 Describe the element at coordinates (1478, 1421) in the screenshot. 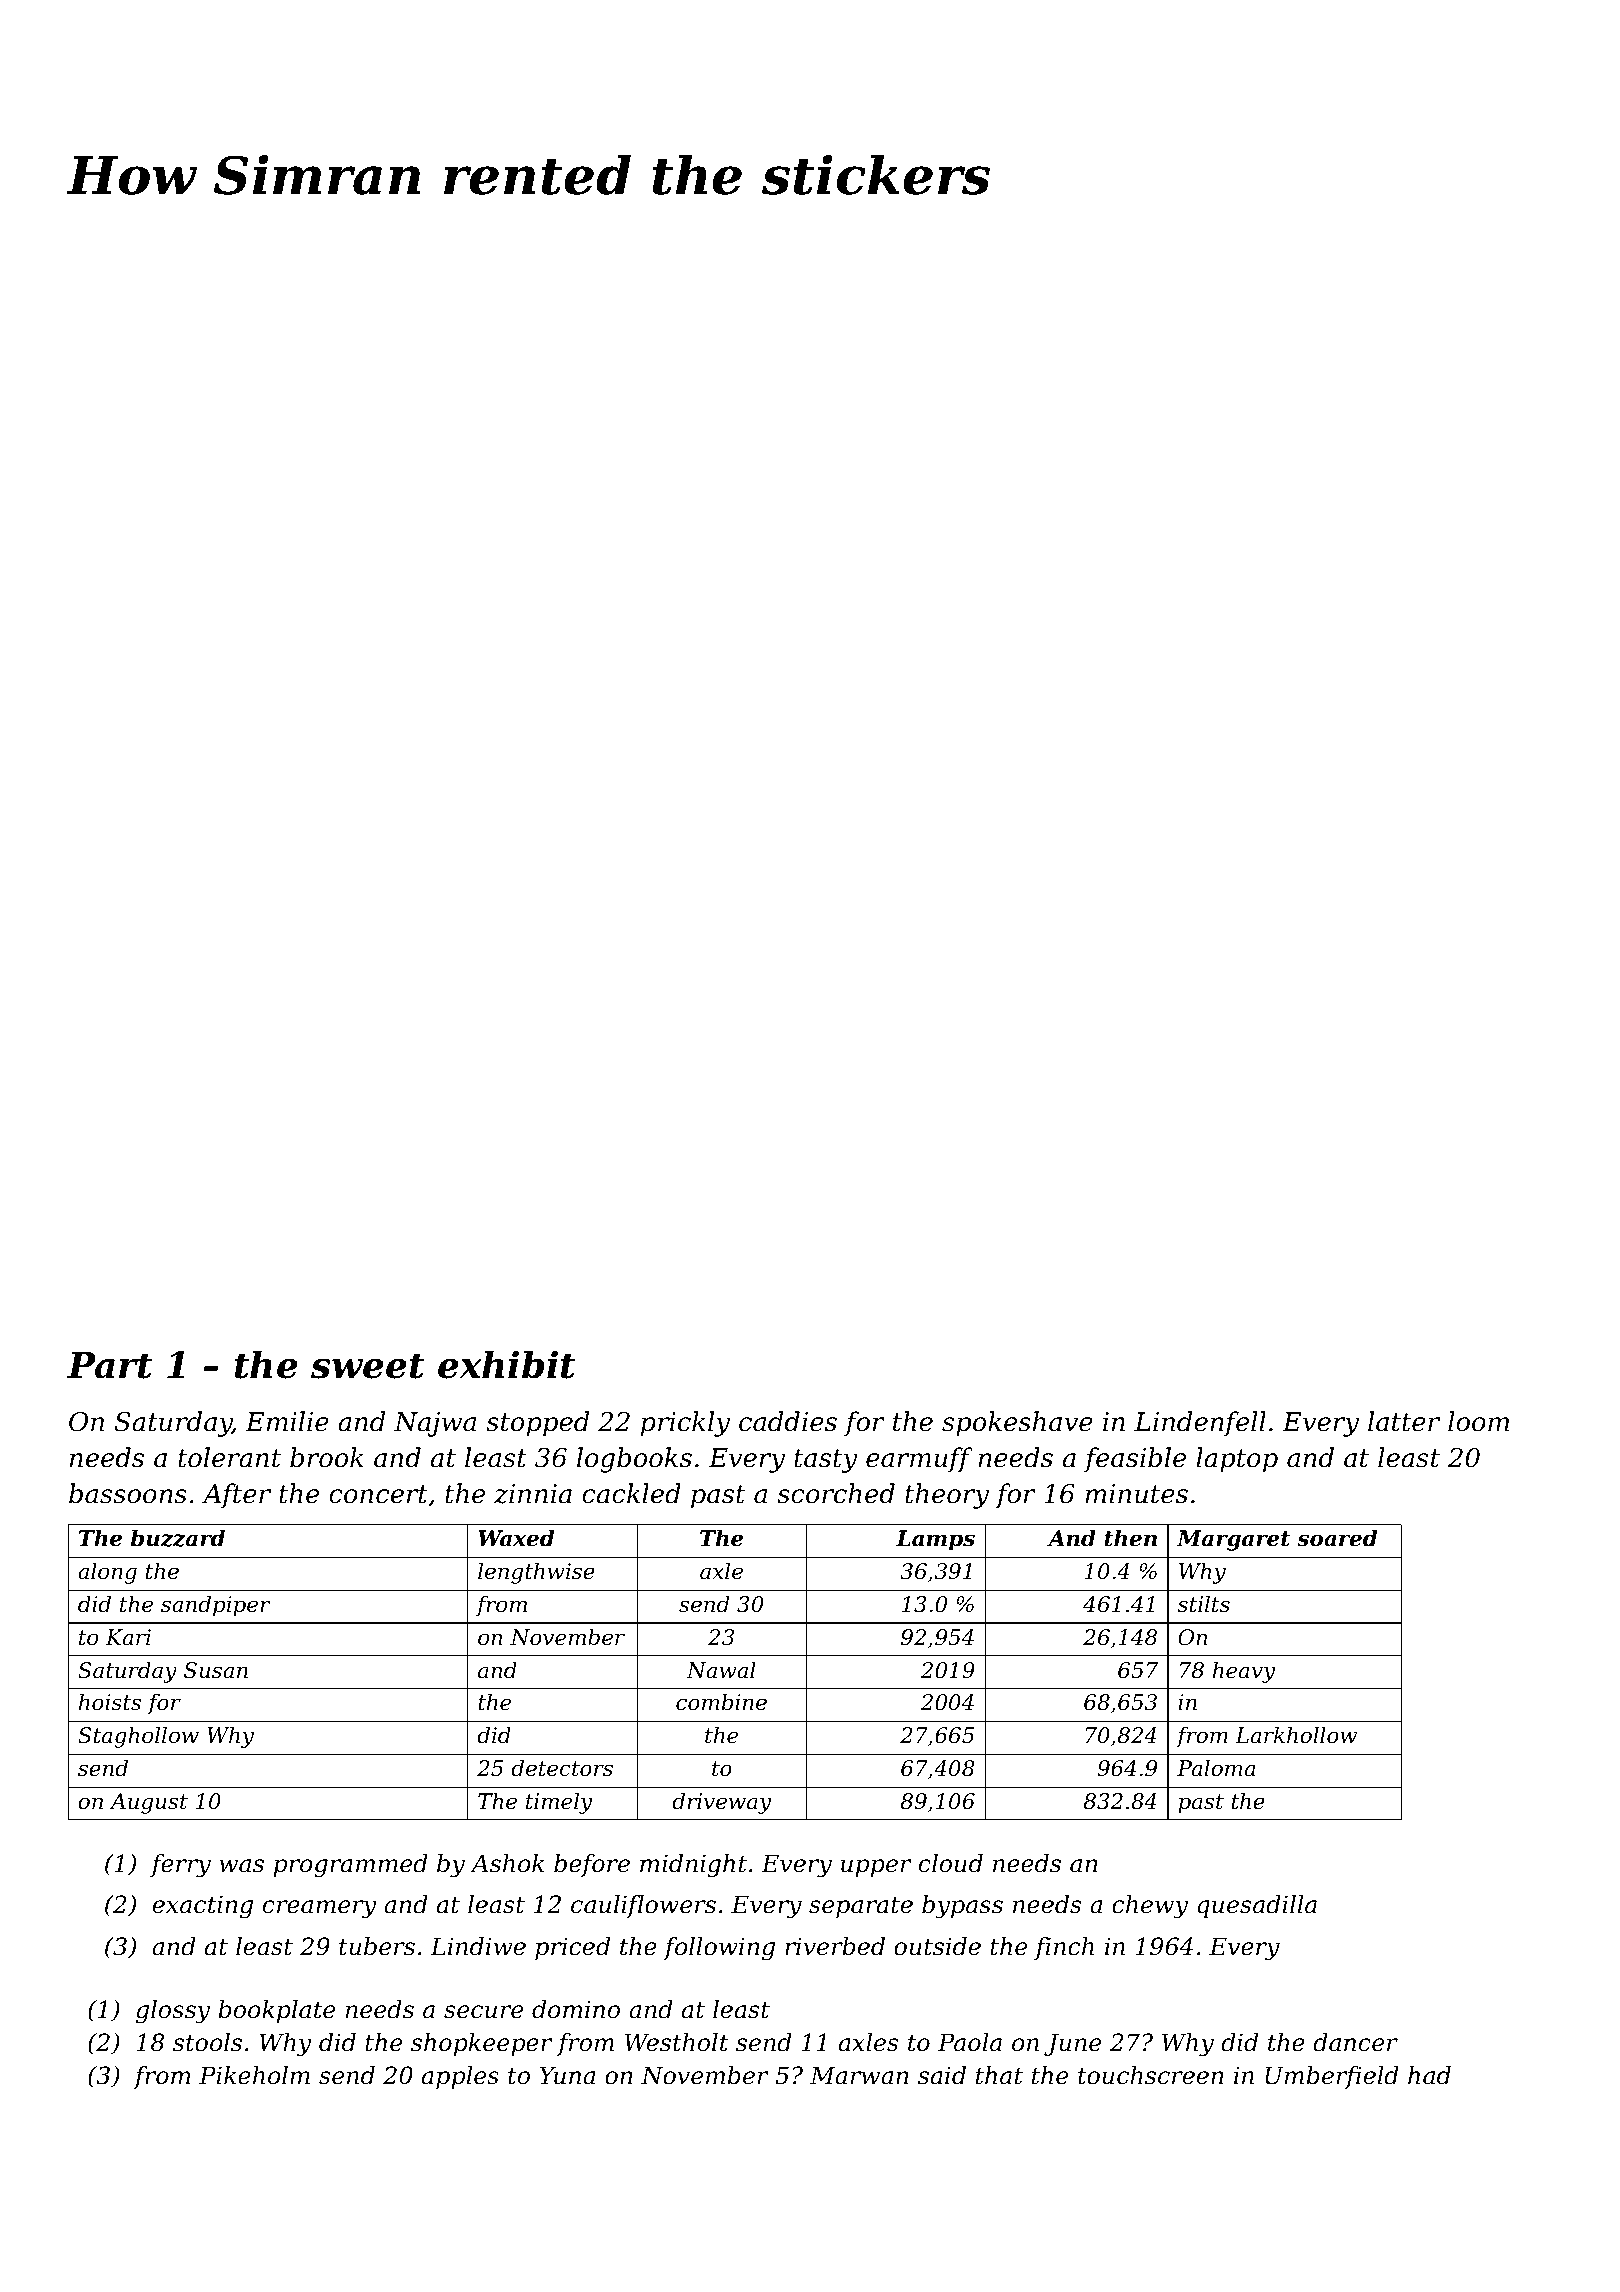

I see `loom` at that location.
